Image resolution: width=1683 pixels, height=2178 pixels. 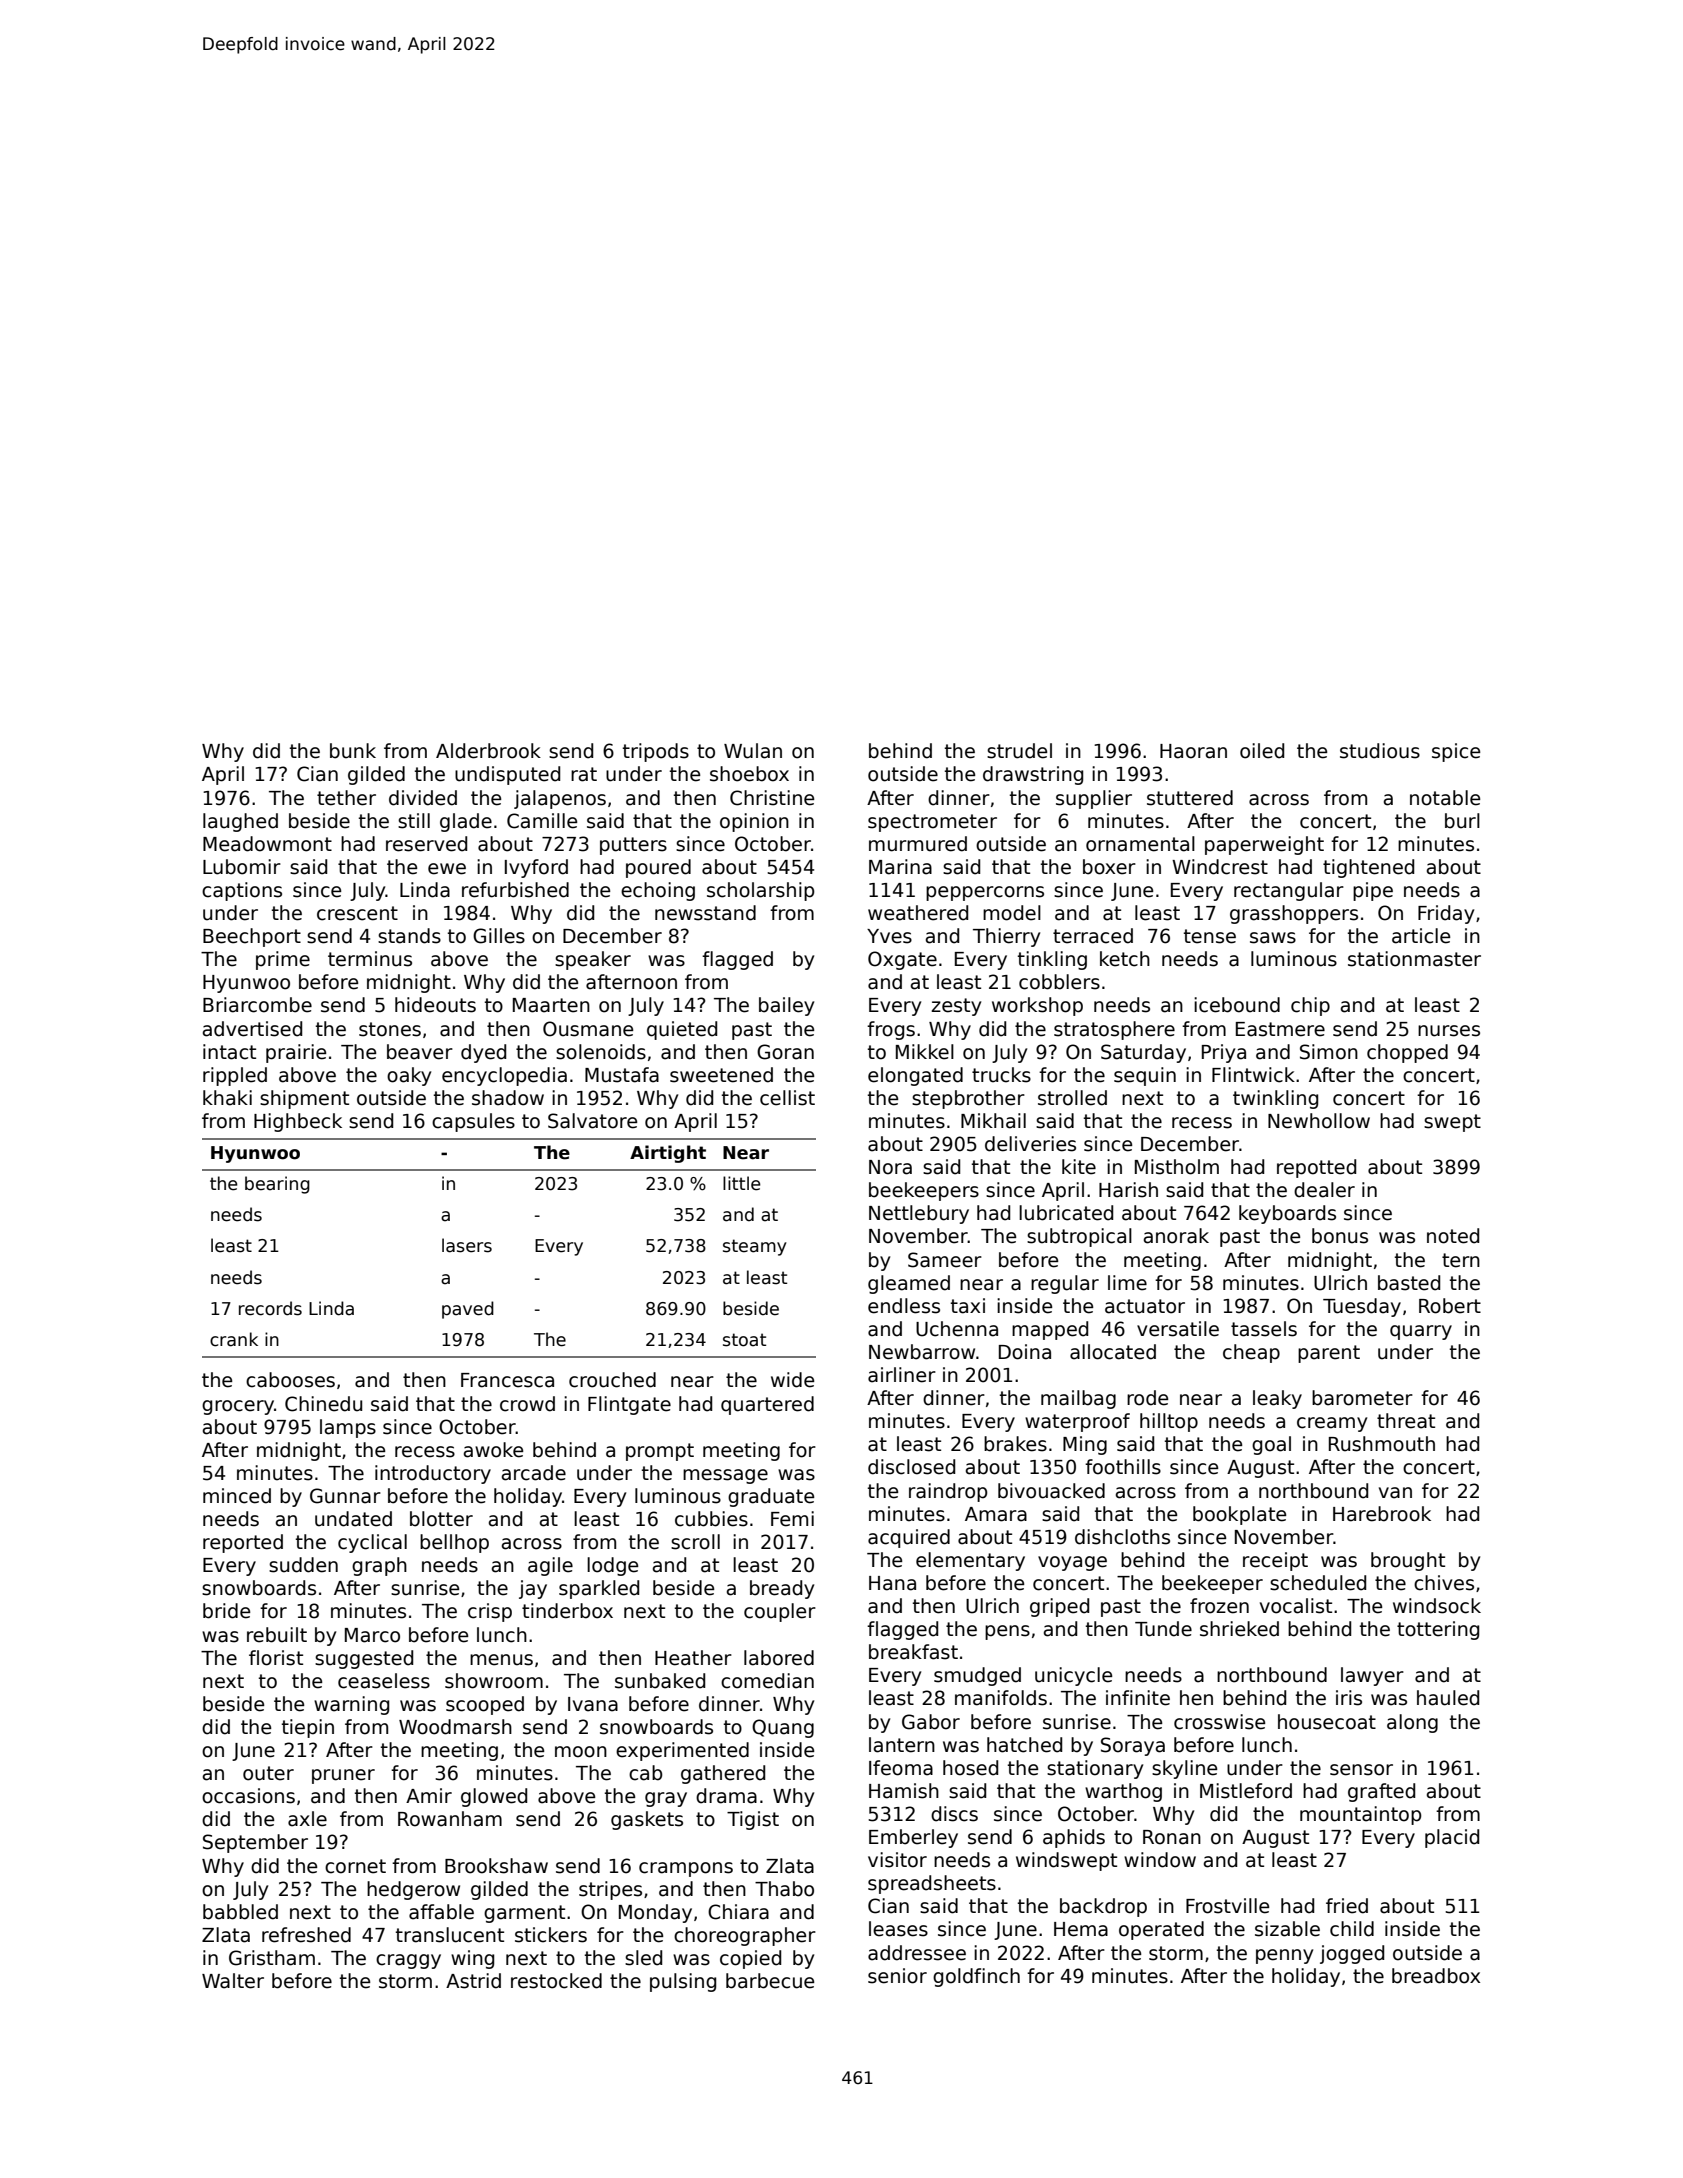 I want to click on Harebrook, so click(x=1382, y=1514).
